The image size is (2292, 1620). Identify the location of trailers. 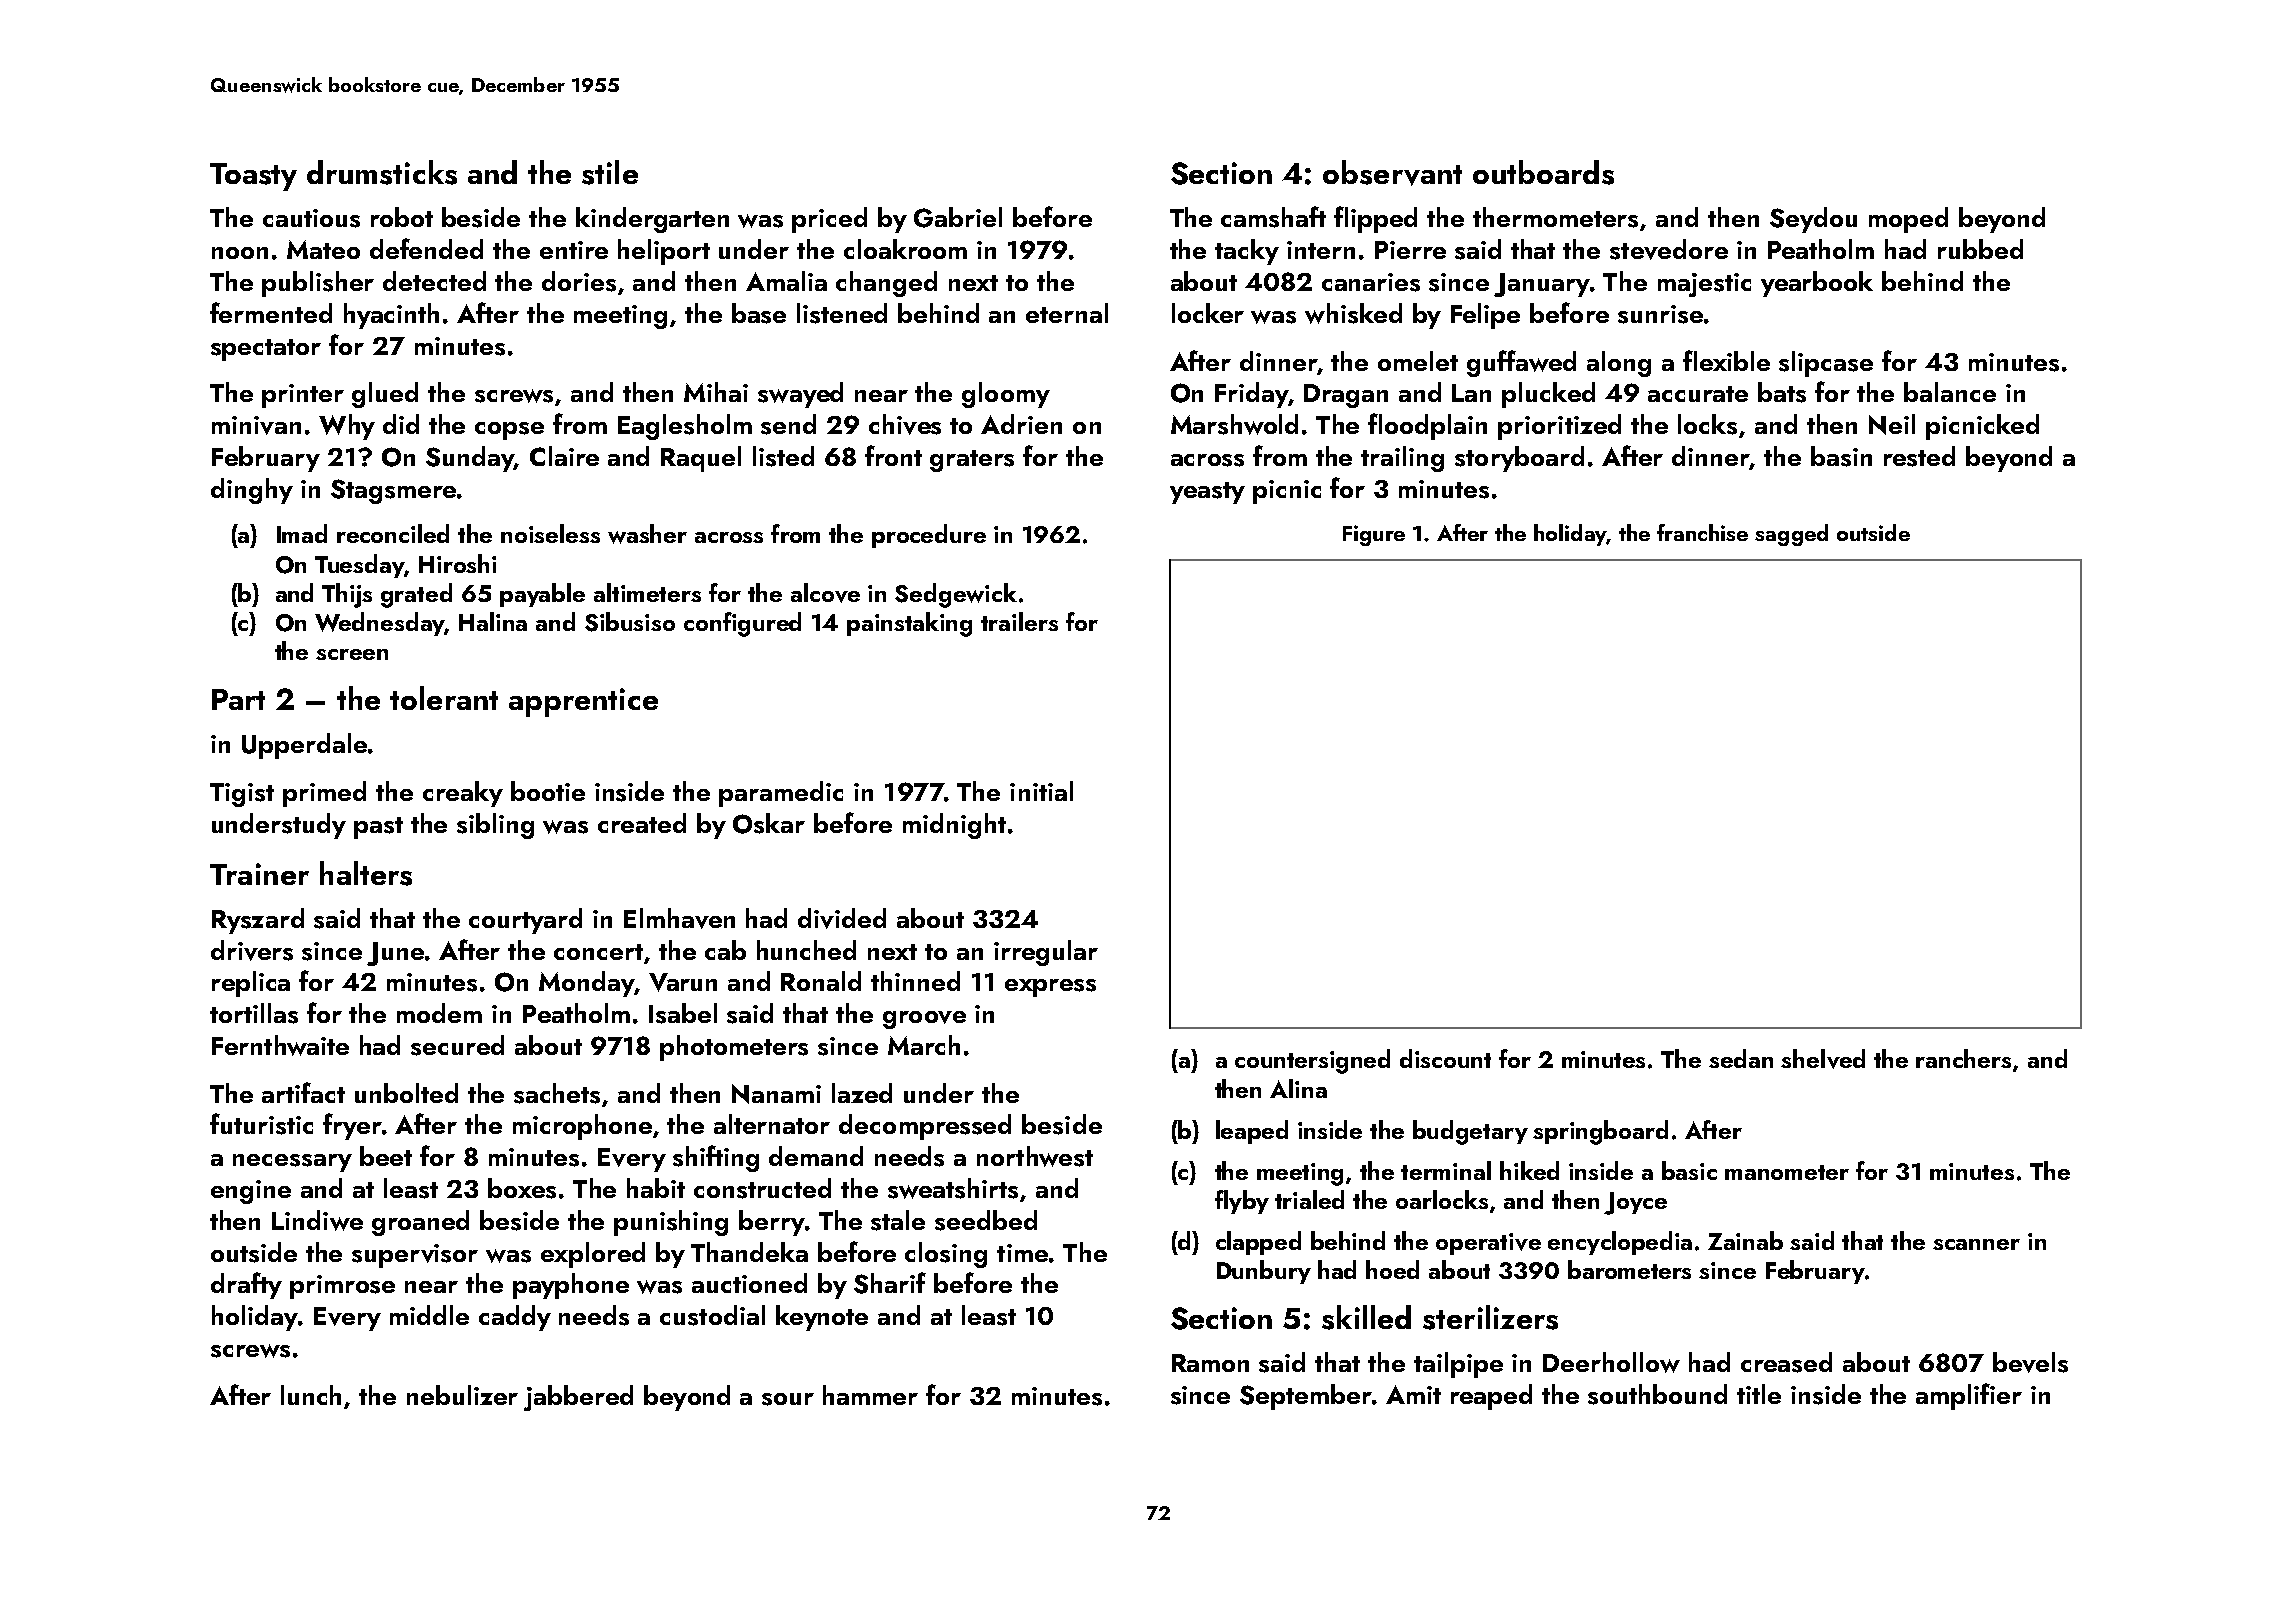
(1019, 621).
